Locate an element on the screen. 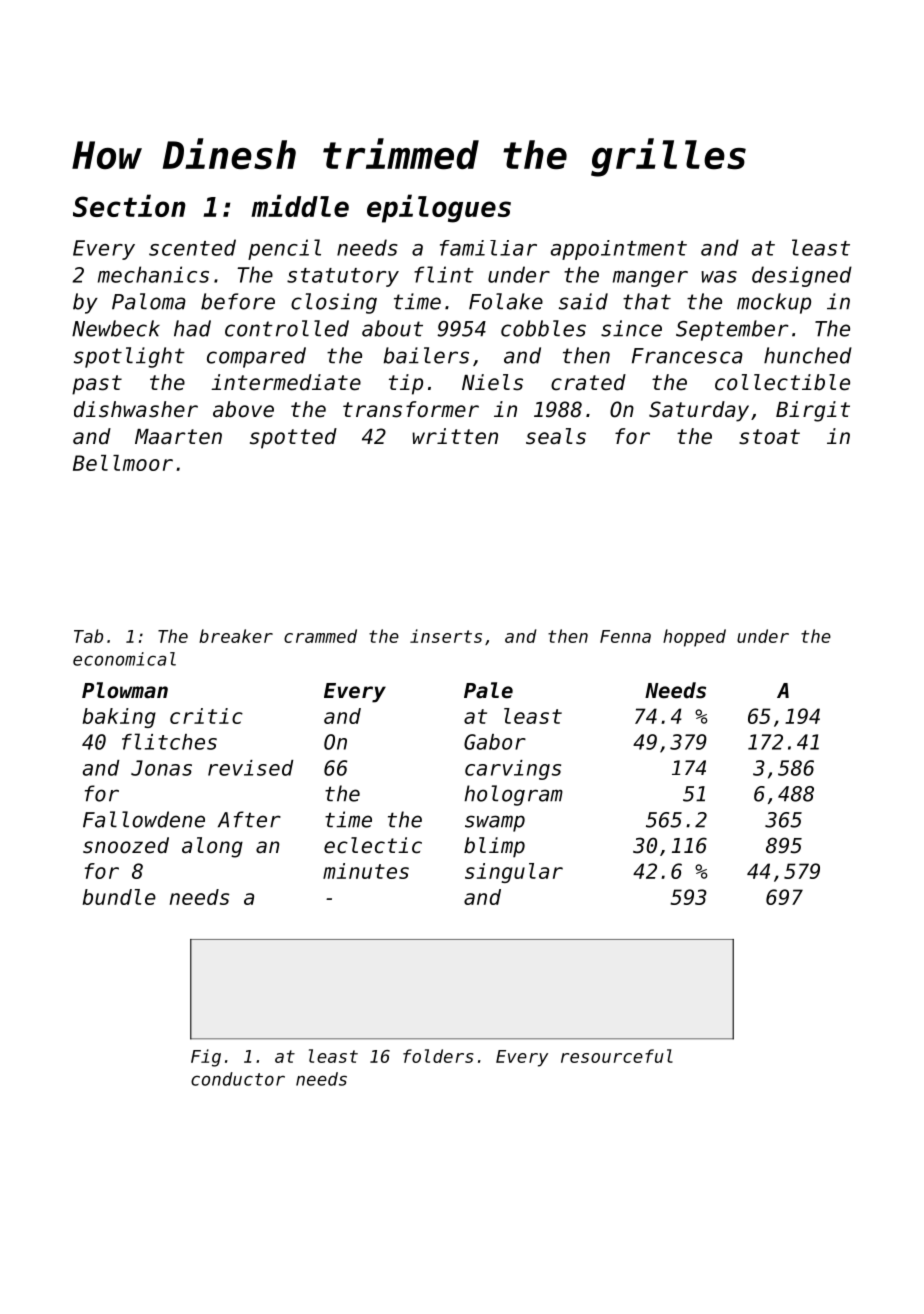  carvings is located at coordinates (513, 770).
